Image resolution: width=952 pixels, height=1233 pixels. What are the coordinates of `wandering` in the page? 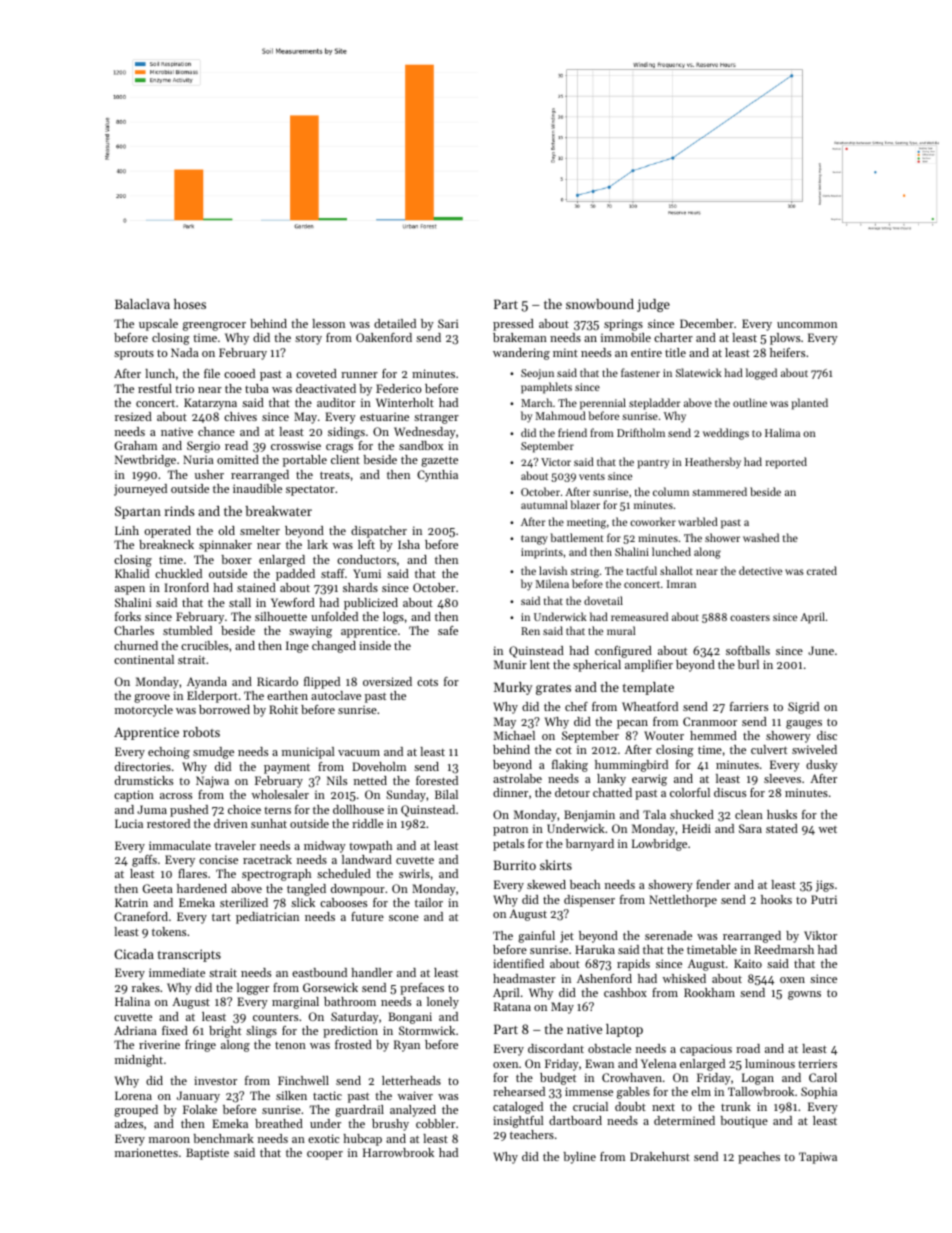 It's located at (521, 354).
